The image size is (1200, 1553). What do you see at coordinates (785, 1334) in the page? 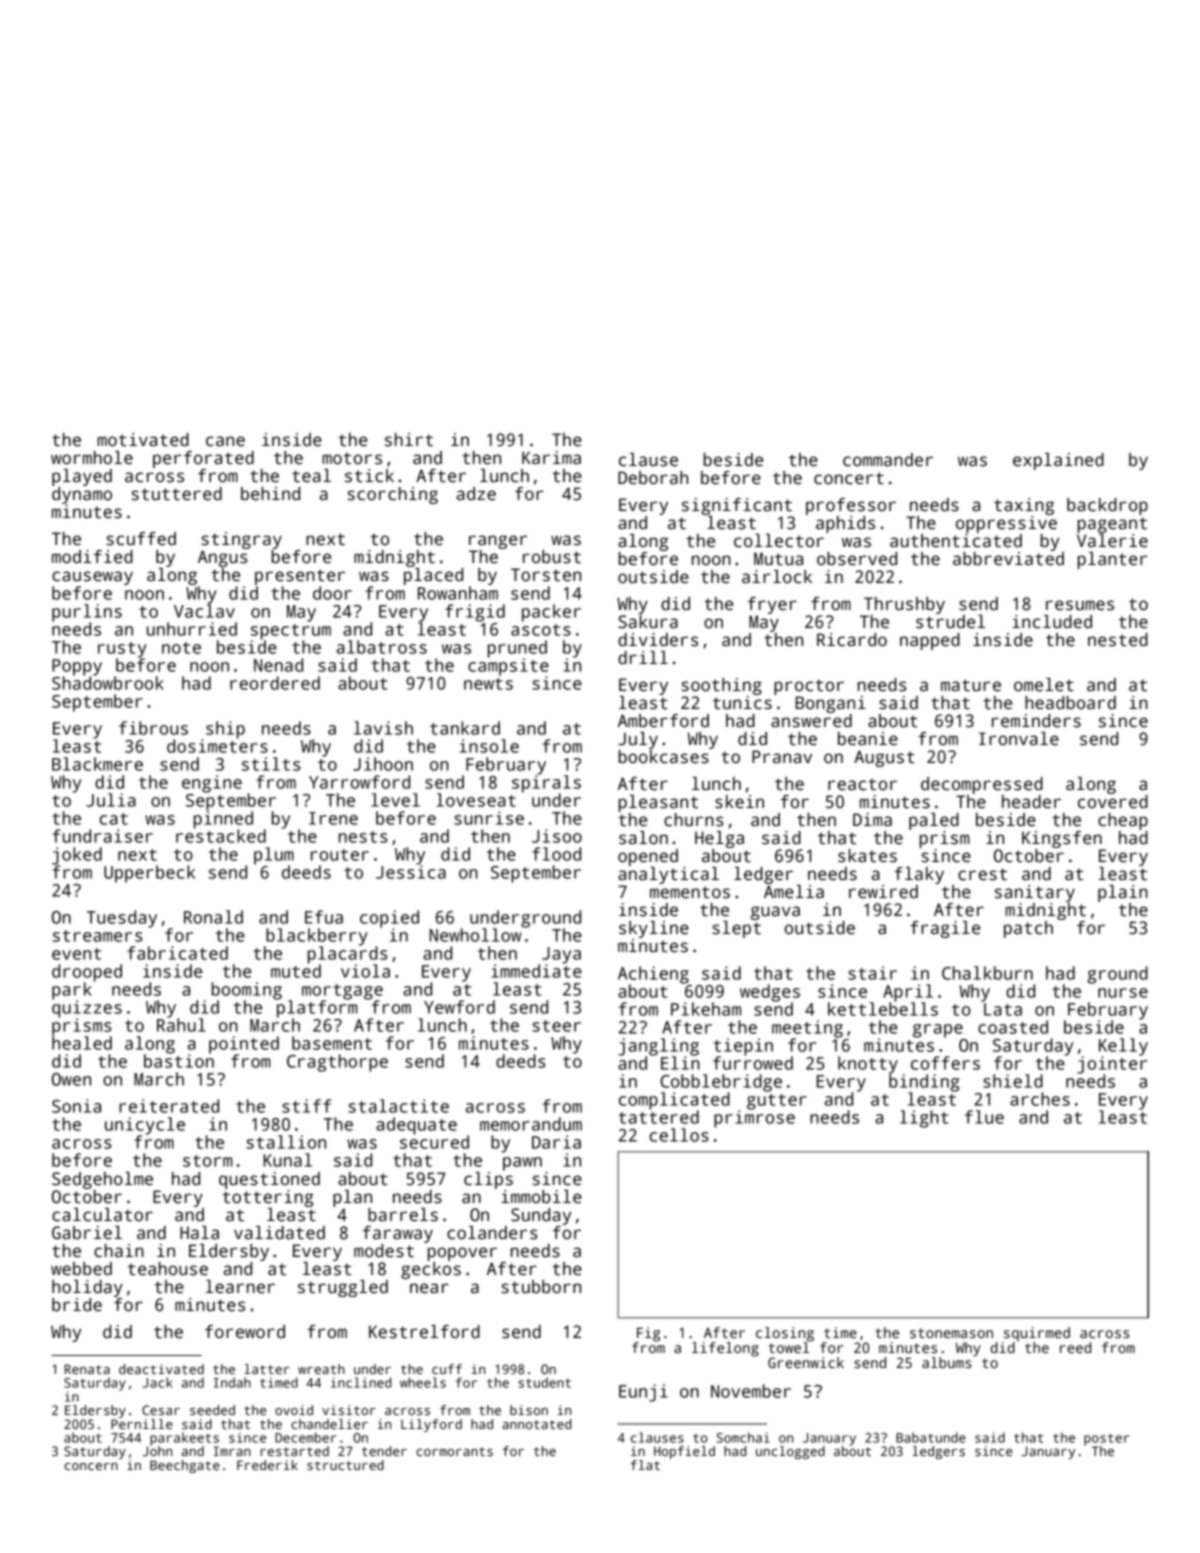
I see `closing` at bounding box center [785, 1334].
